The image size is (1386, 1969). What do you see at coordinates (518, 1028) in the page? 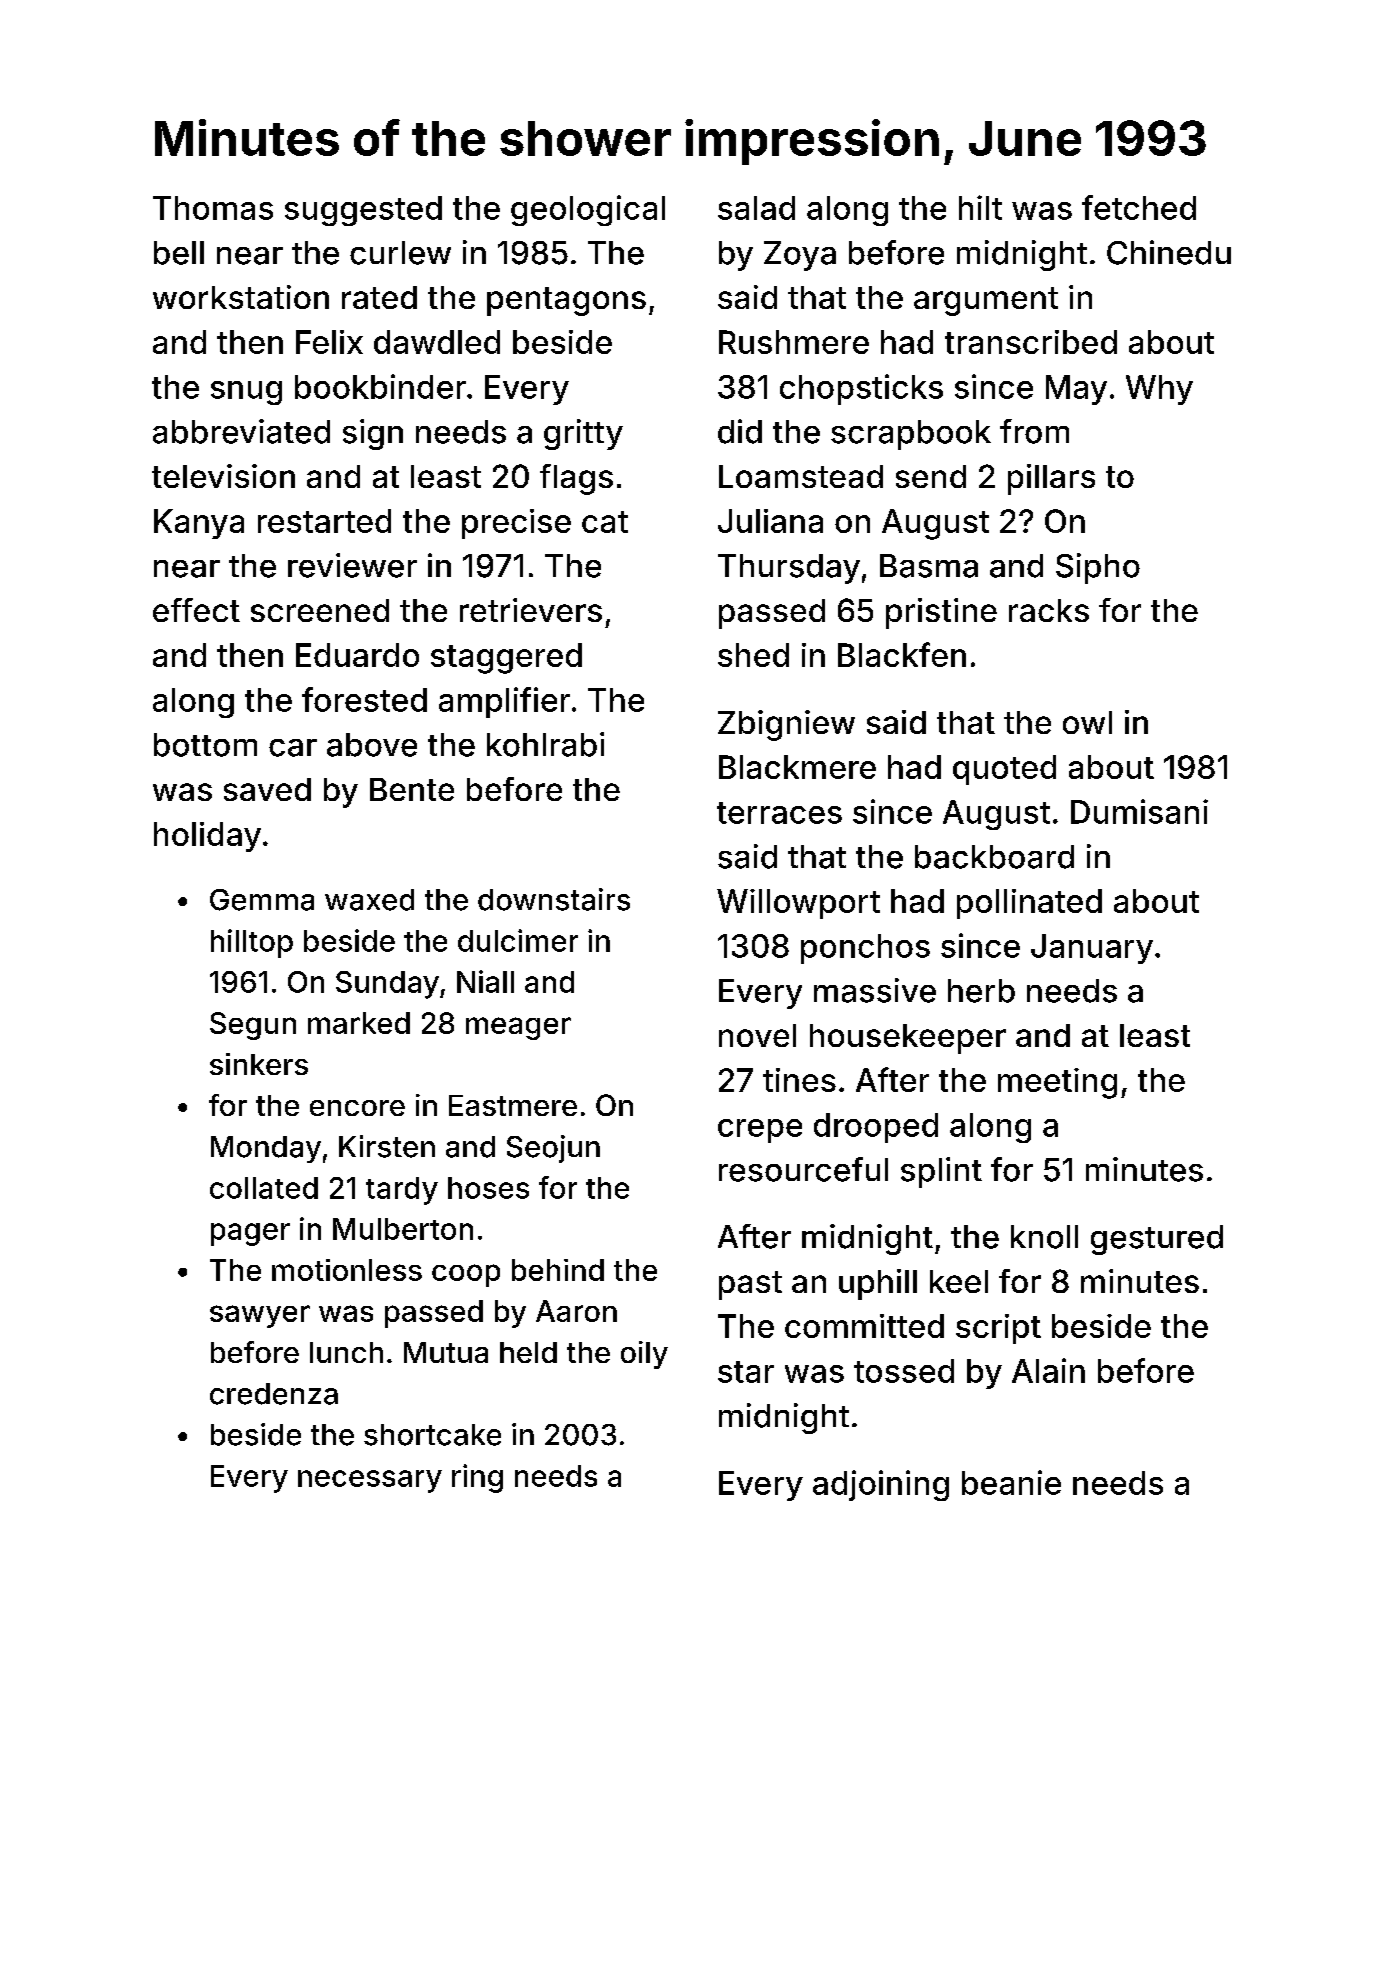
I see `meager` at bounding box center [518, 1028].
